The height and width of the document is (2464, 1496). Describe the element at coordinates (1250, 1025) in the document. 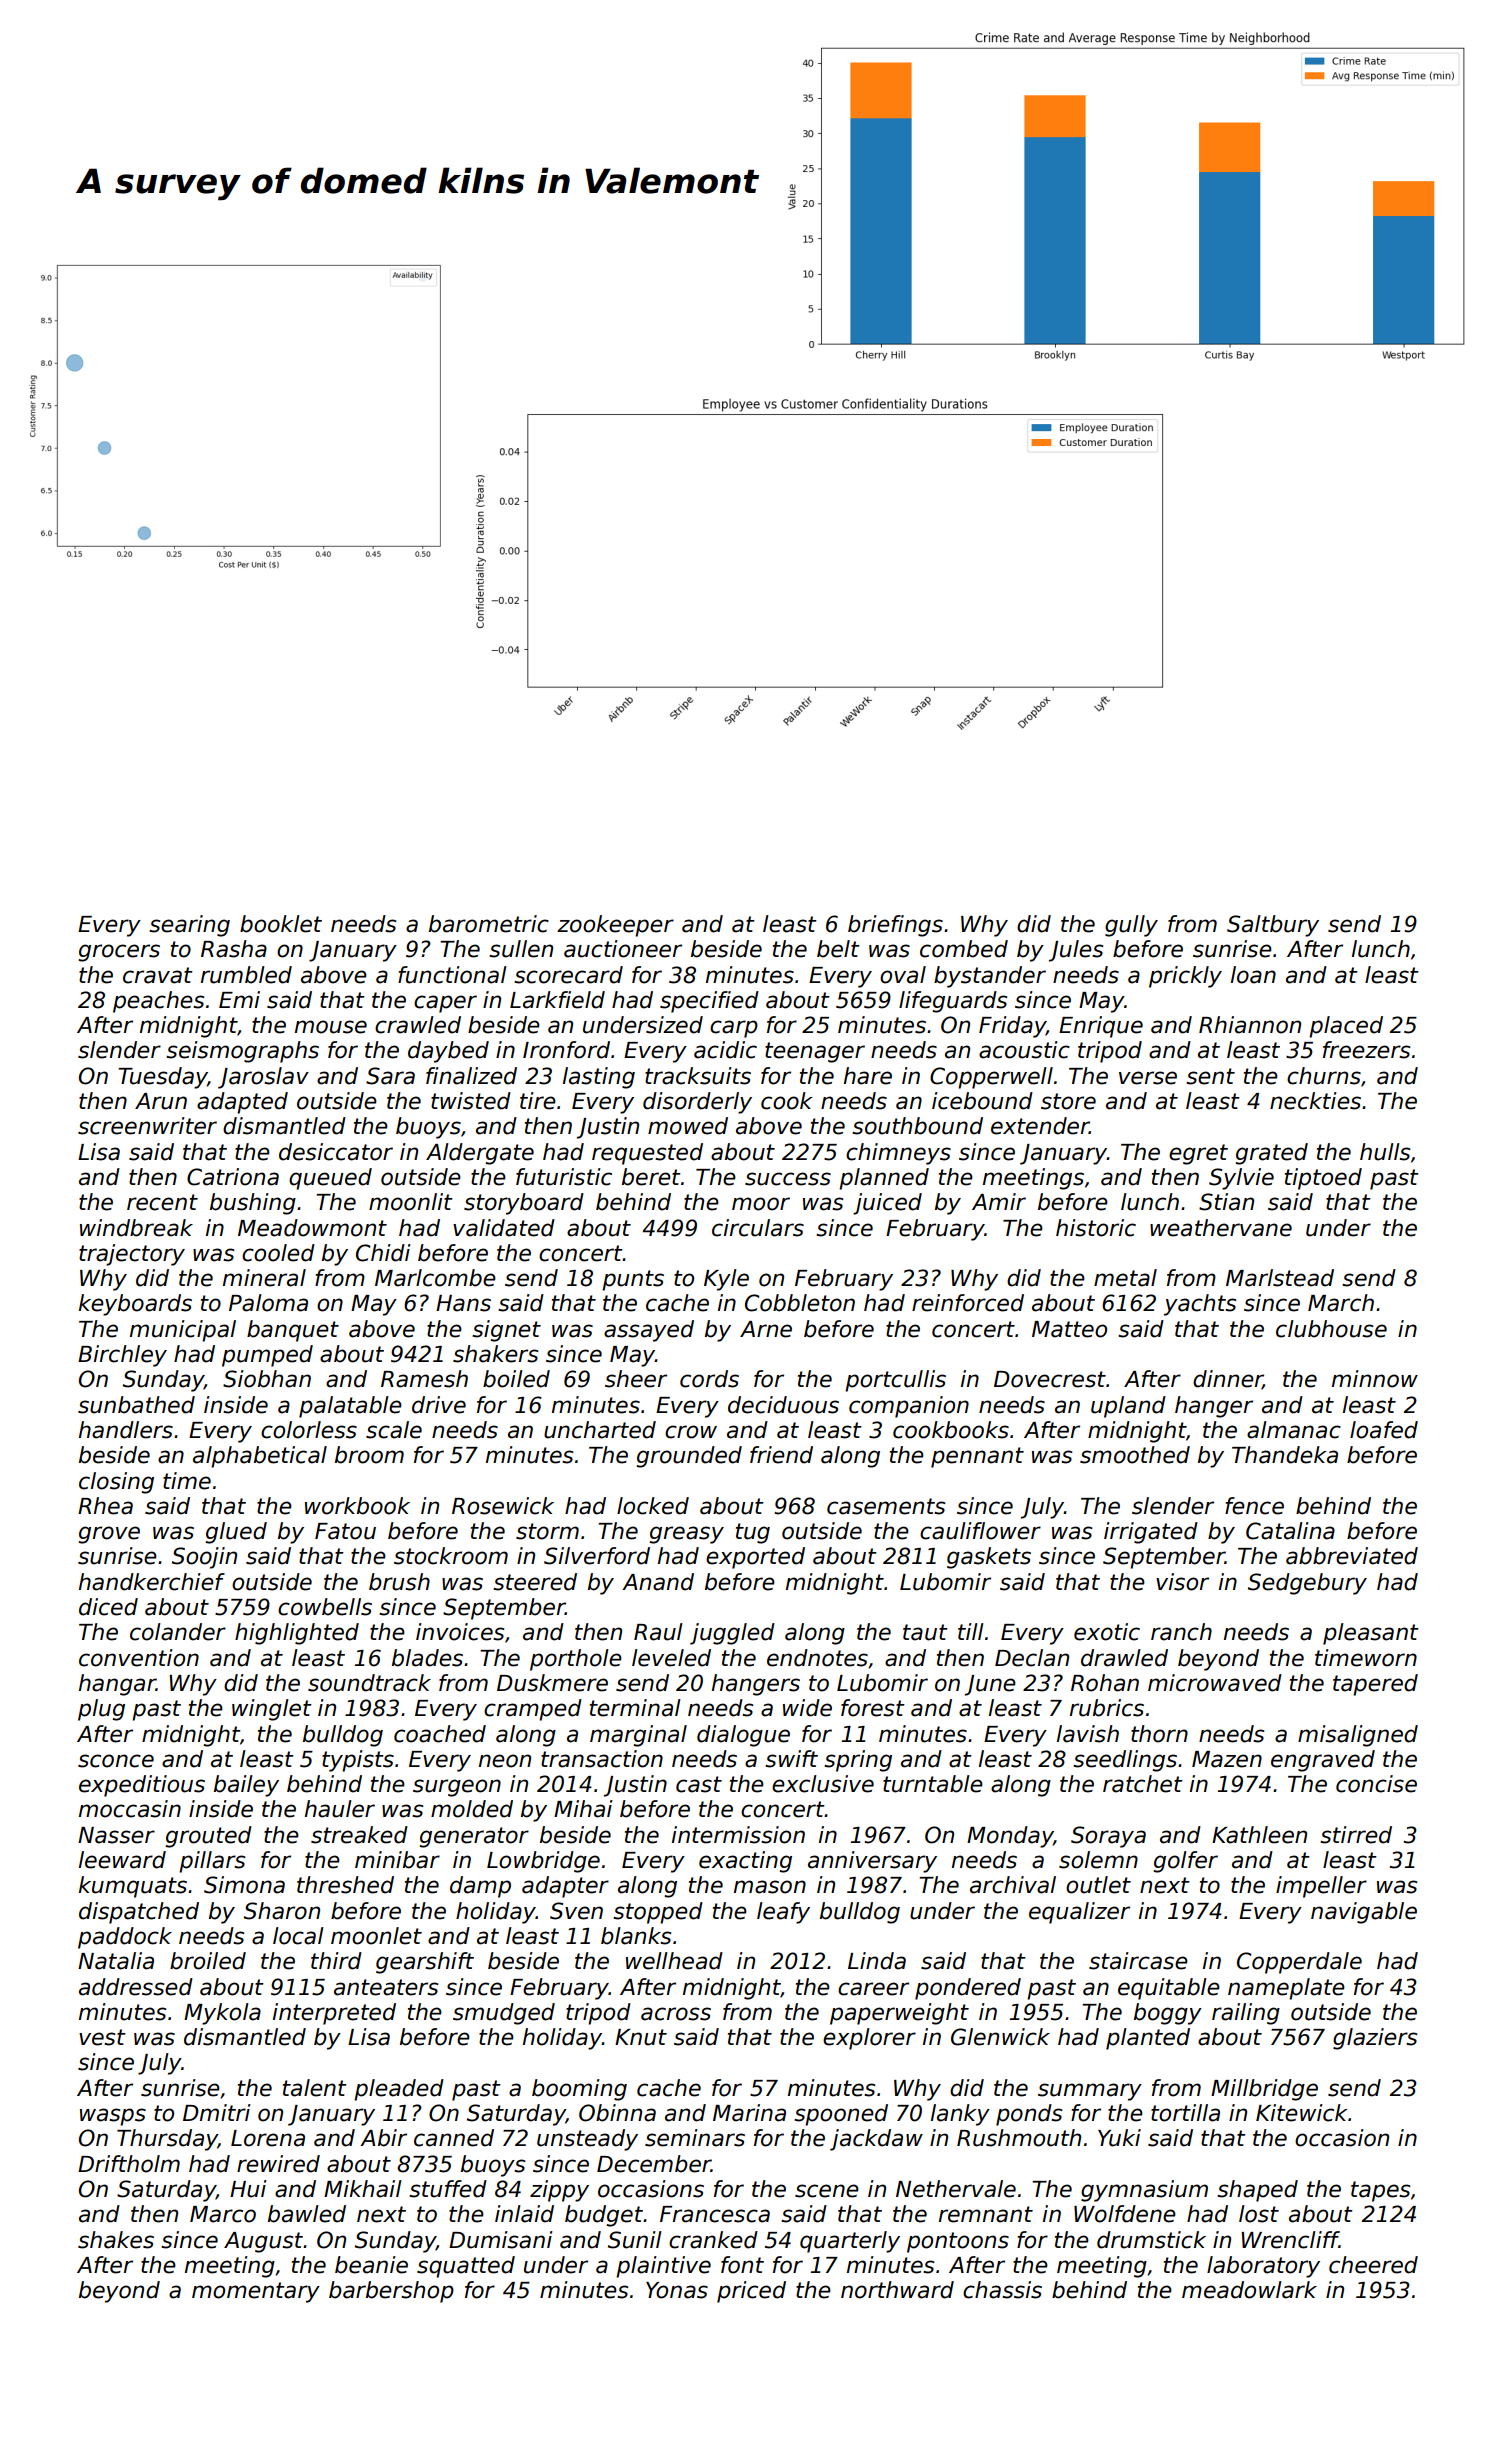

I see `Rhiannon` at that location.
